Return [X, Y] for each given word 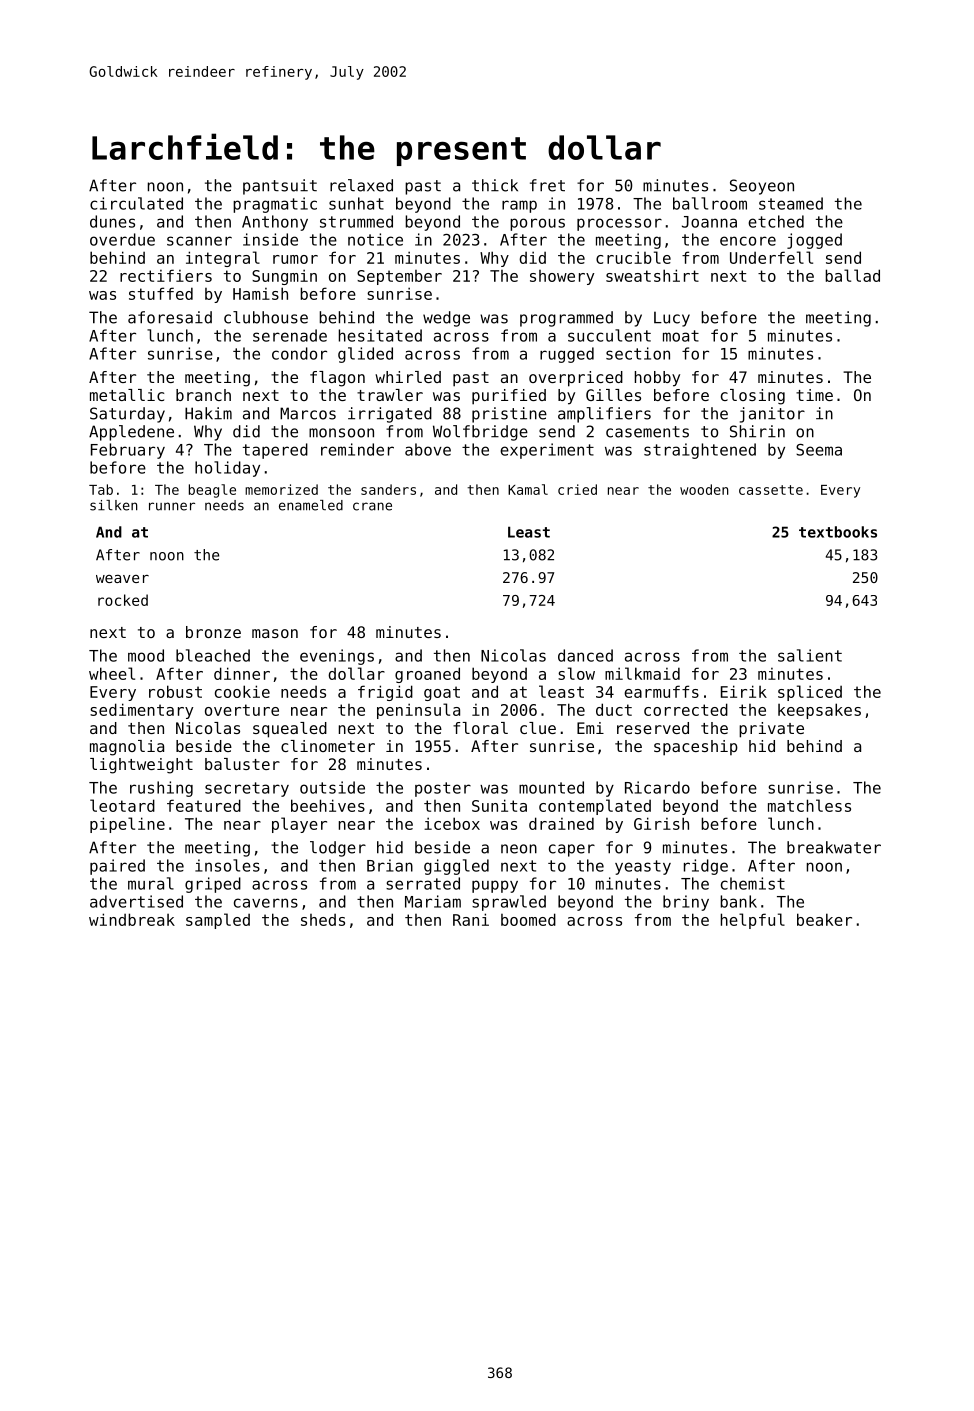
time [814, 395]
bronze [213, 632]
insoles [227, 865]
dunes [112, 221]
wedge [446, 319]
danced [585, 655]
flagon [337, 379]
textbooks [838, 532]
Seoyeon [762, 187]
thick [495, 185]
